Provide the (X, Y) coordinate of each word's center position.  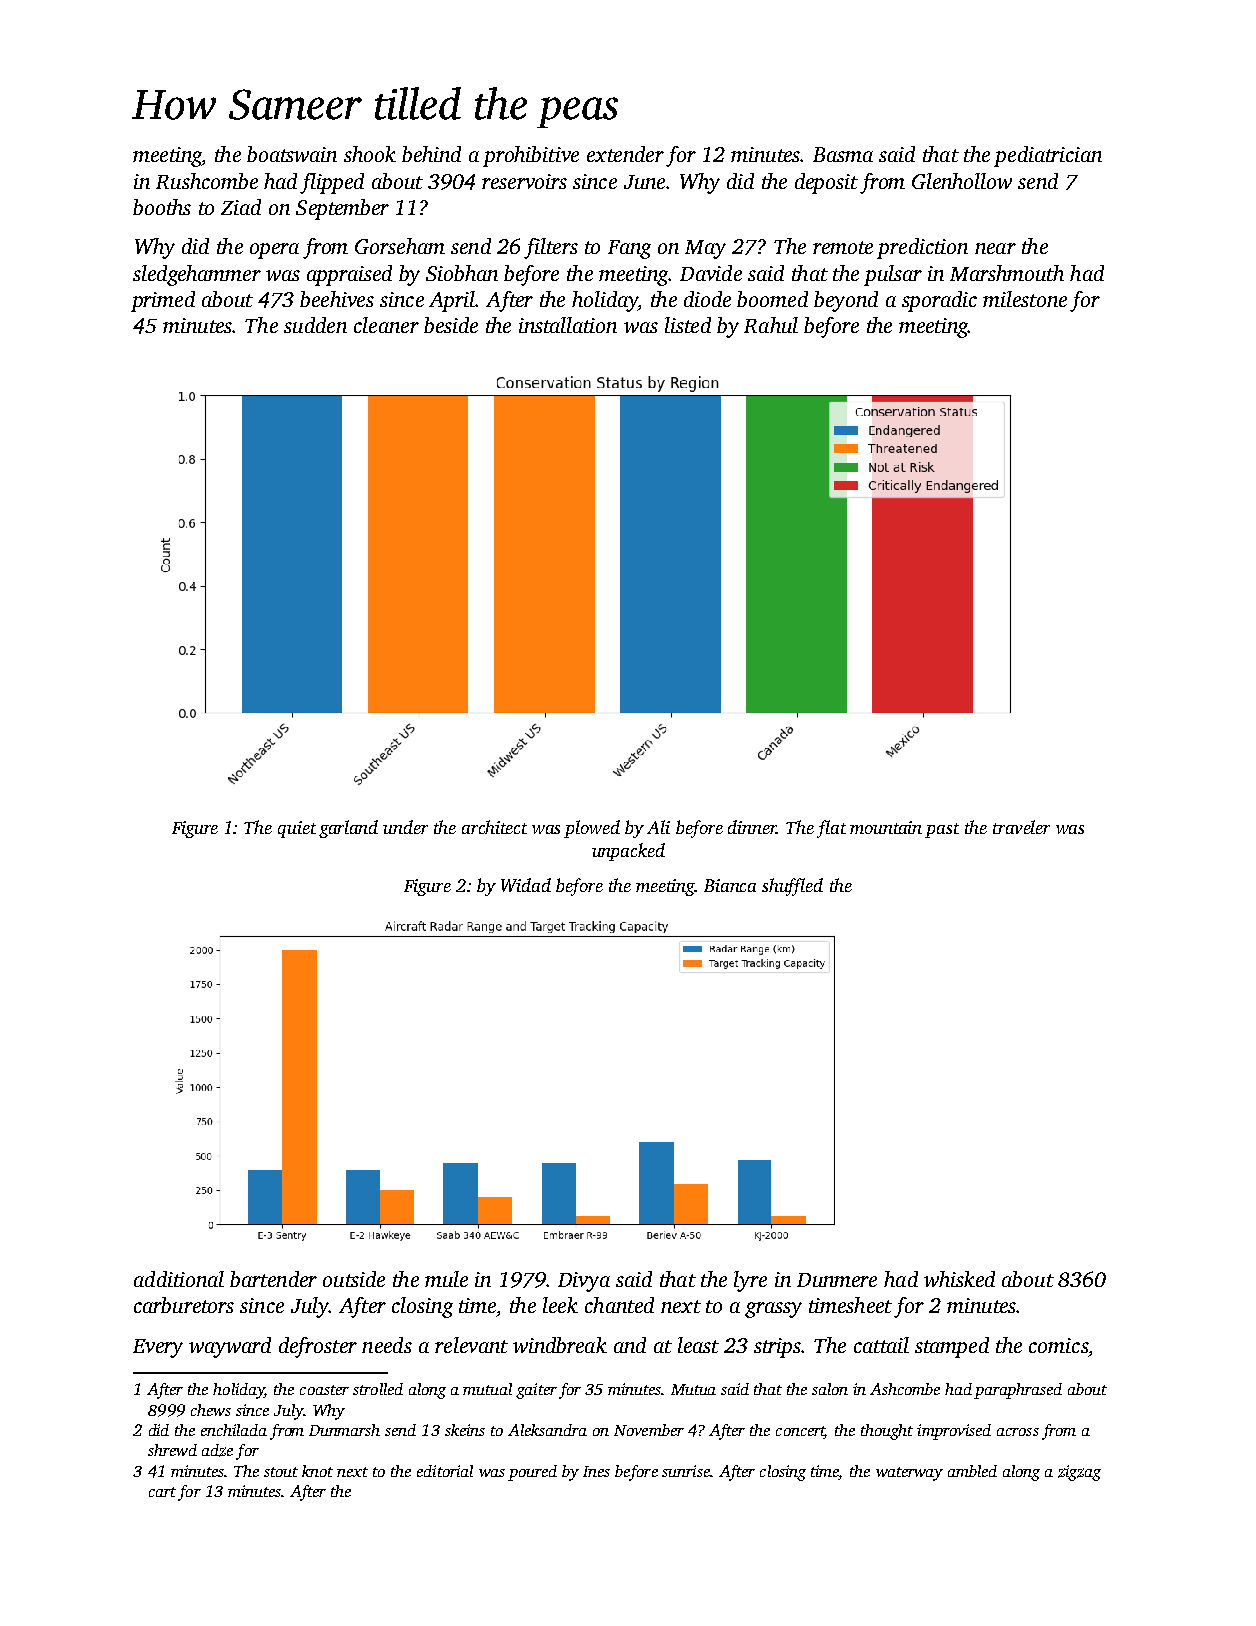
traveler (1021, 827)
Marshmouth (1007, 273)
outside (354, 1279)
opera (274, 251)
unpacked (628, 852)
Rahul (771, 325)
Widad (526, 885)
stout (281, 1472)
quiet (297, 829)
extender (625, 154)
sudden (315, 325)
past (942, 830)
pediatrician (1048, 156)
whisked (959, 1279)
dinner (752, 827)
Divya (584, 1282)
